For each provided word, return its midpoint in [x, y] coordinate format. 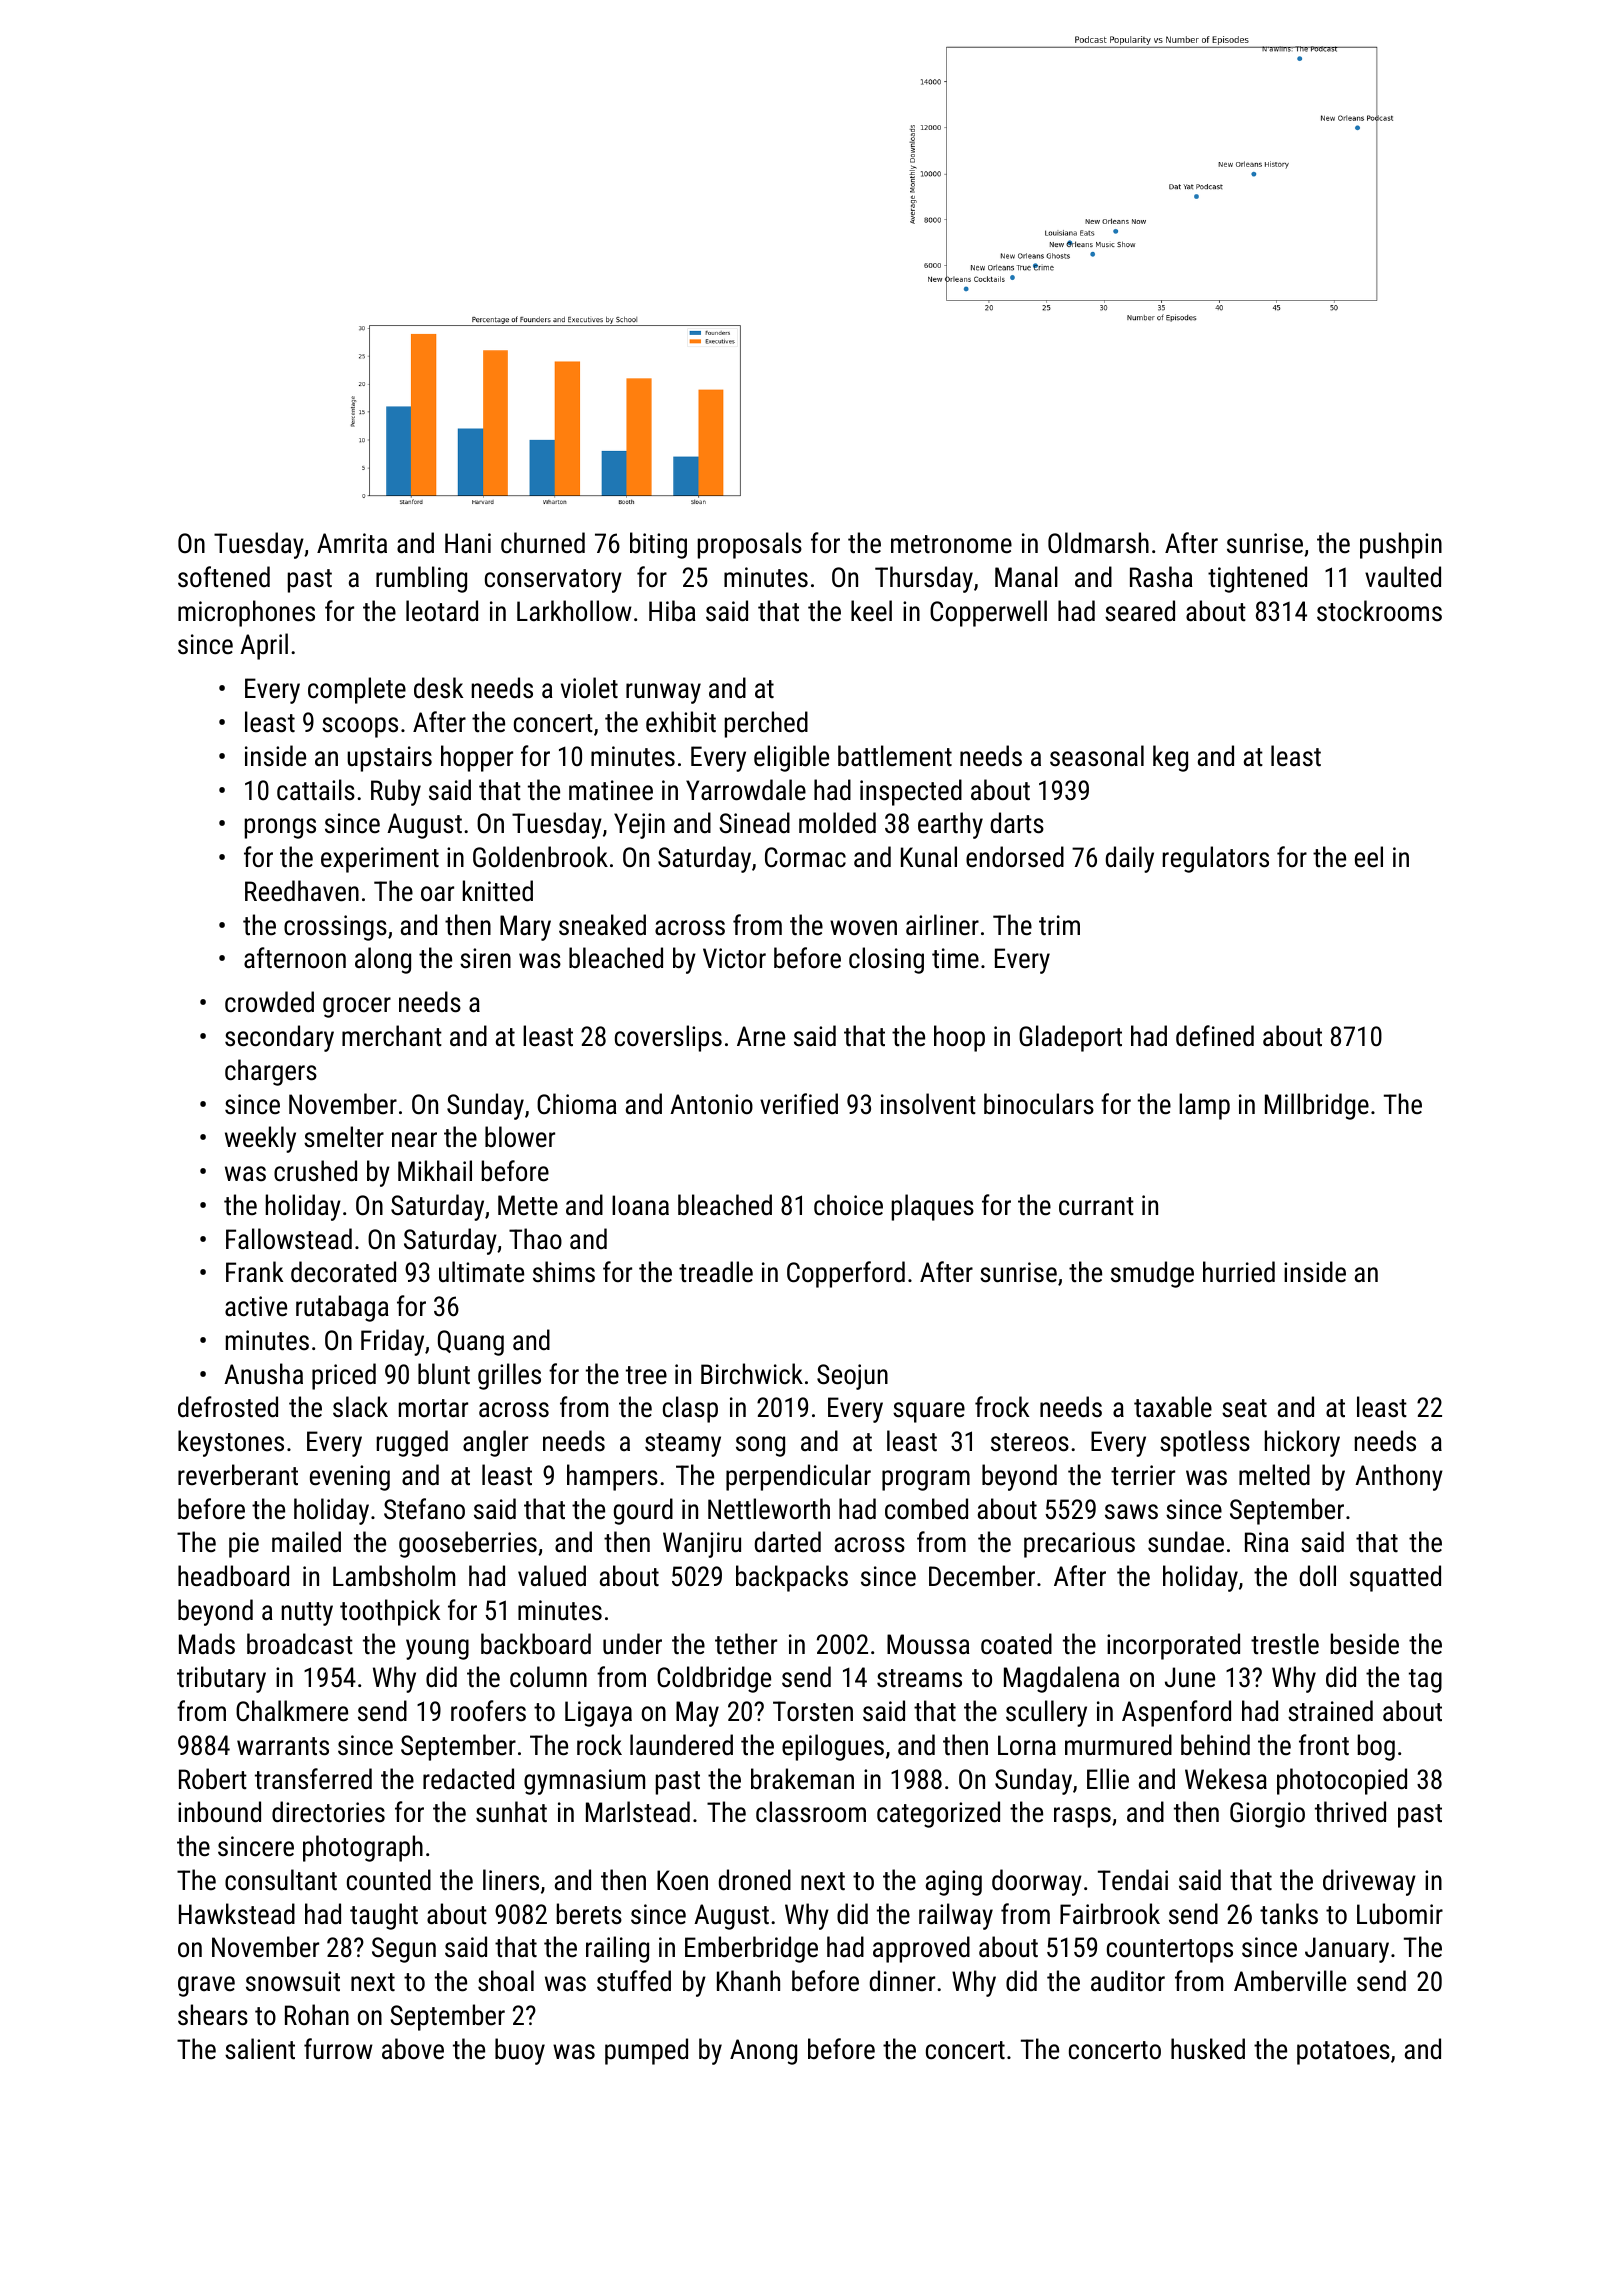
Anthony [1399, 1477]
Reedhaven [302, 891]
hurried [1239, 1272]
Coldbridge [714, 1679]
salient [260, 2049]
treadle [716, 1272]
